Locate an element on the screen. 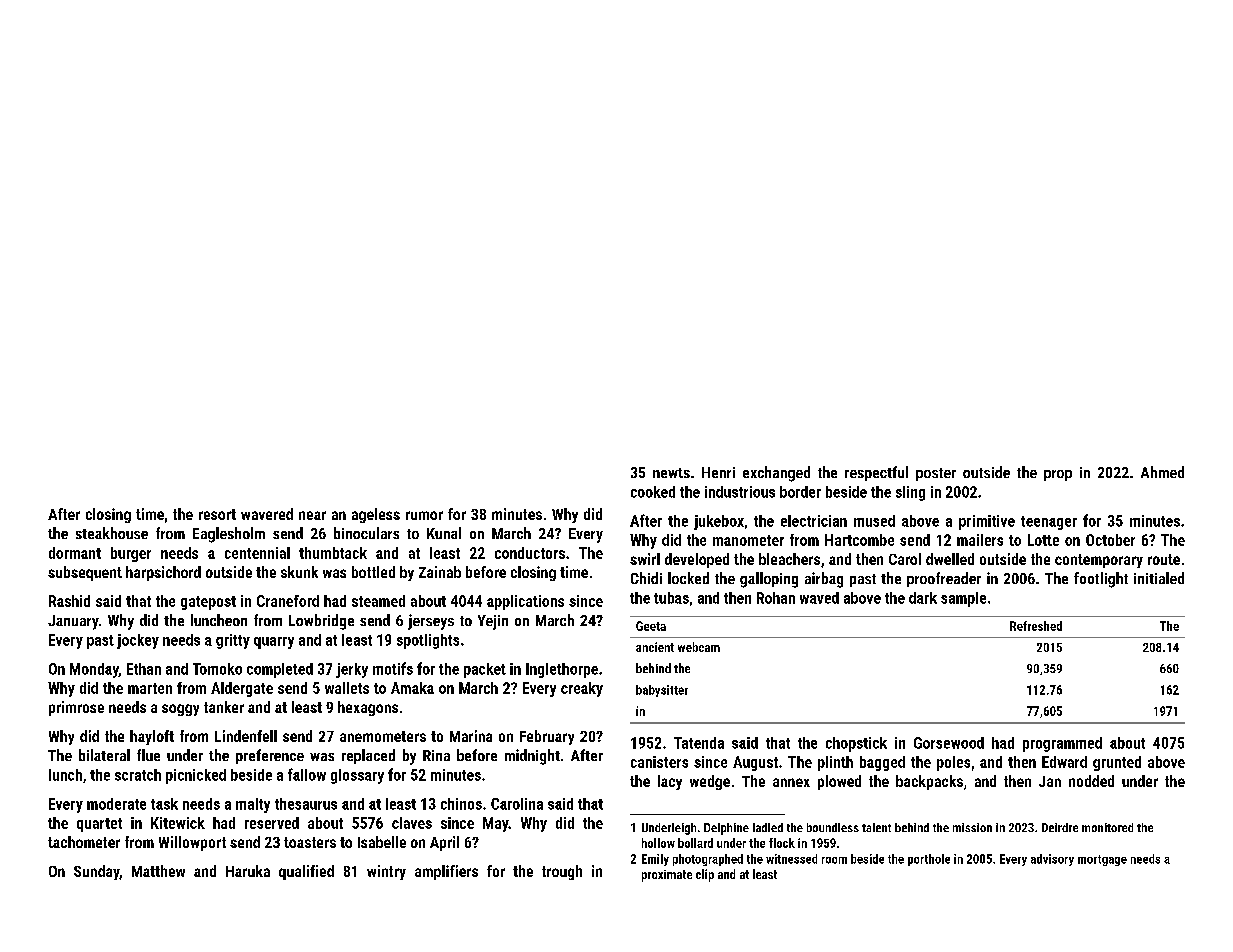 Image resolution: width=1233 pixels, height=952 pixels. Gorsewood is located at coordinates (949, 743).
